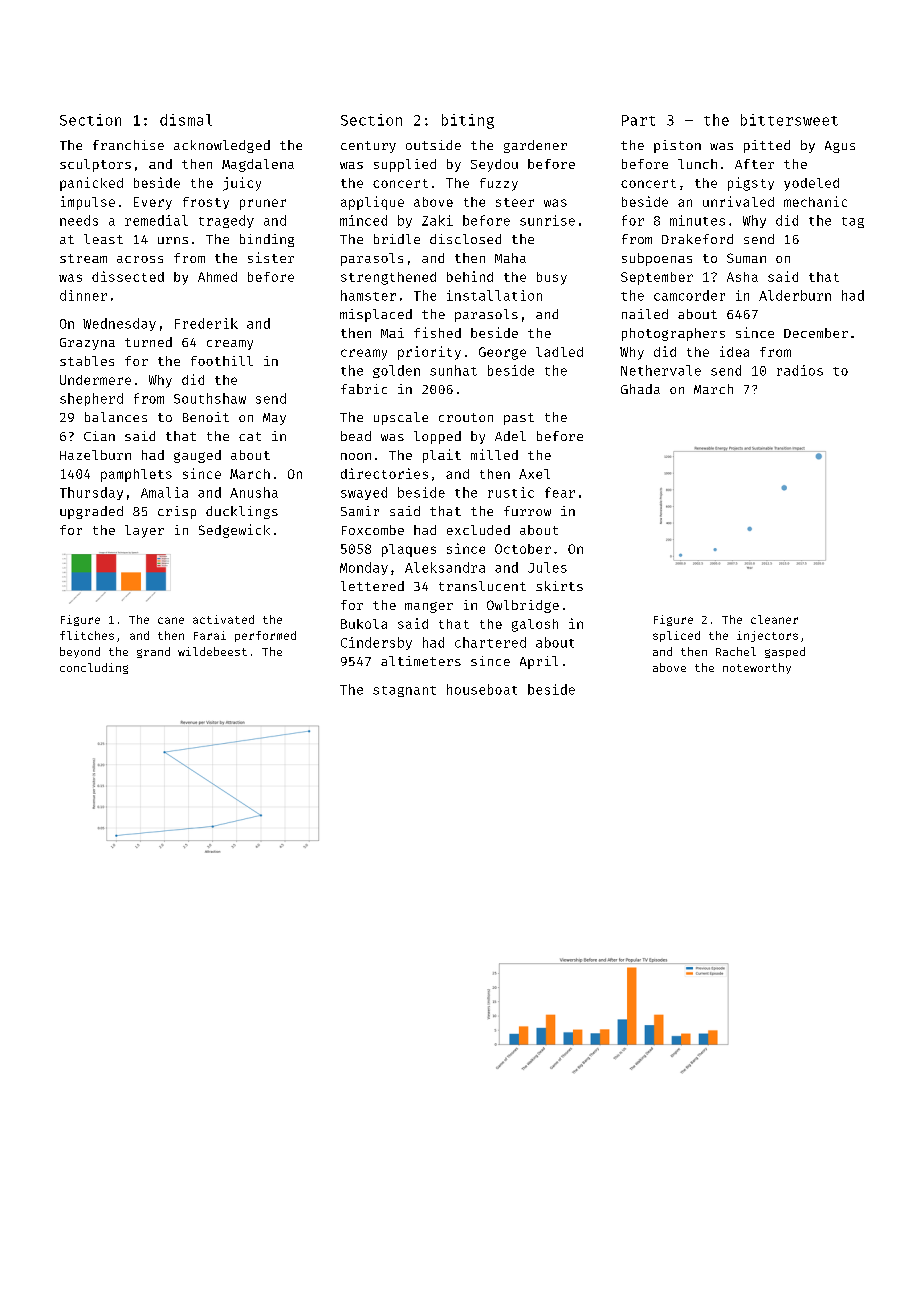  I want to click on misplaced, so click(376, 315).
